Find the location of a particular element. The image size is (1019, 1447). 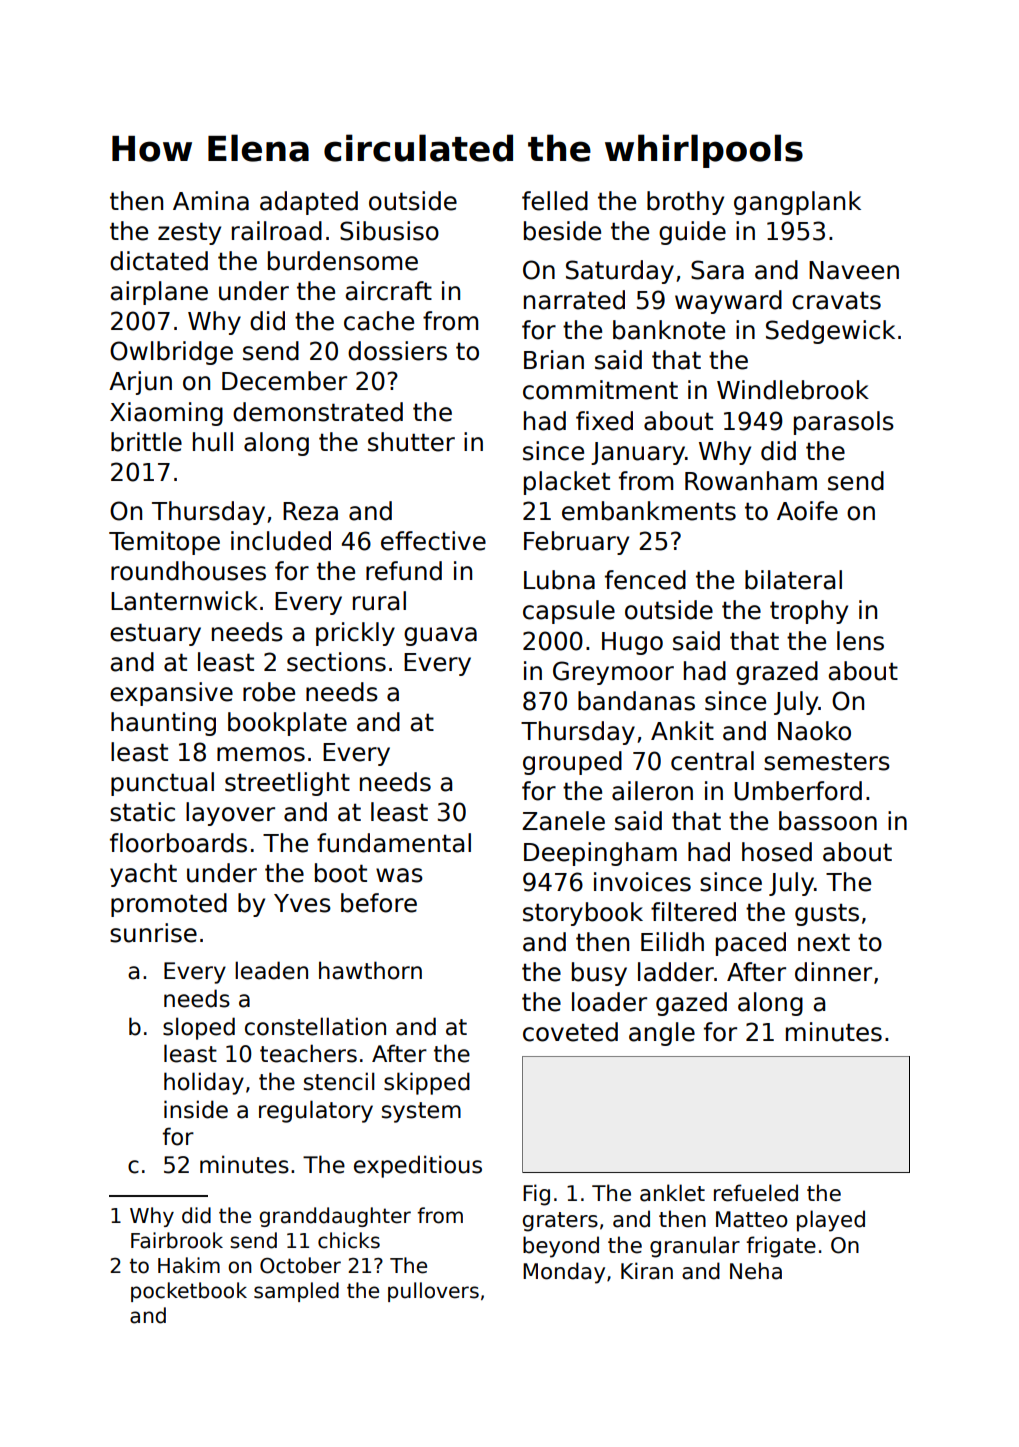

adapted is located at coordinates (309, 203).
